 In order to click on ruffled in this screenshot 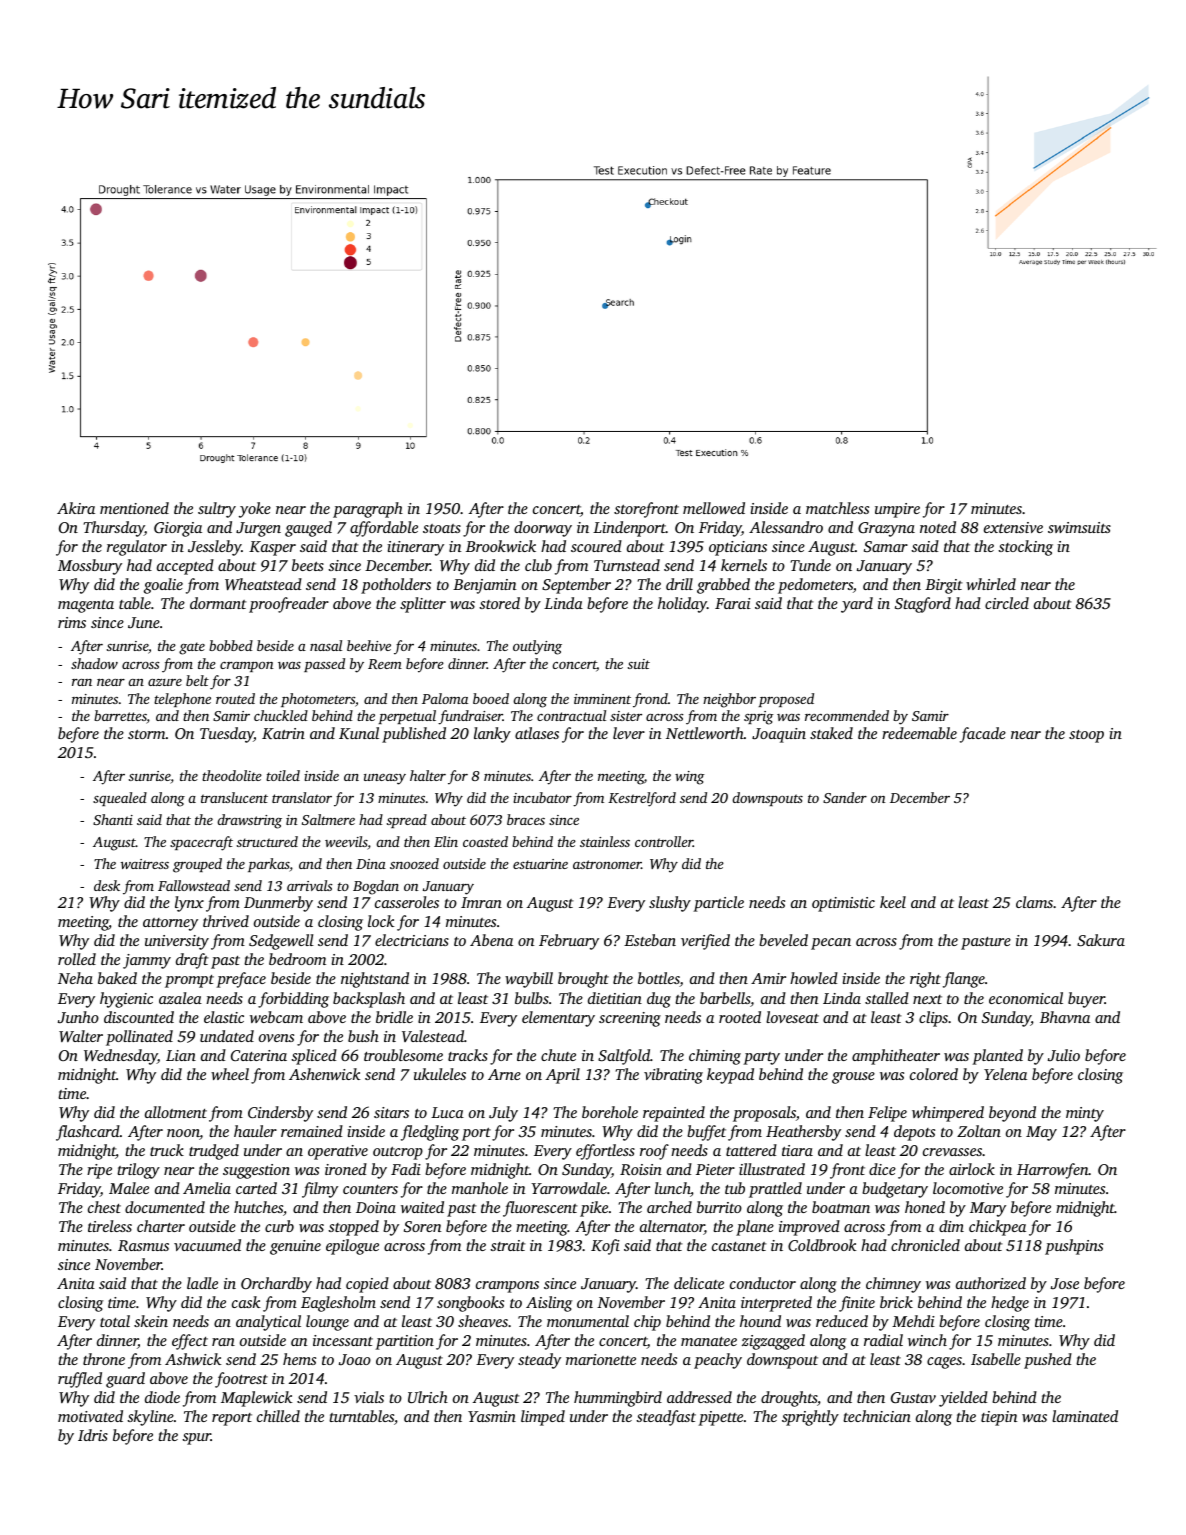, I will do `click(80, 1380)`.
